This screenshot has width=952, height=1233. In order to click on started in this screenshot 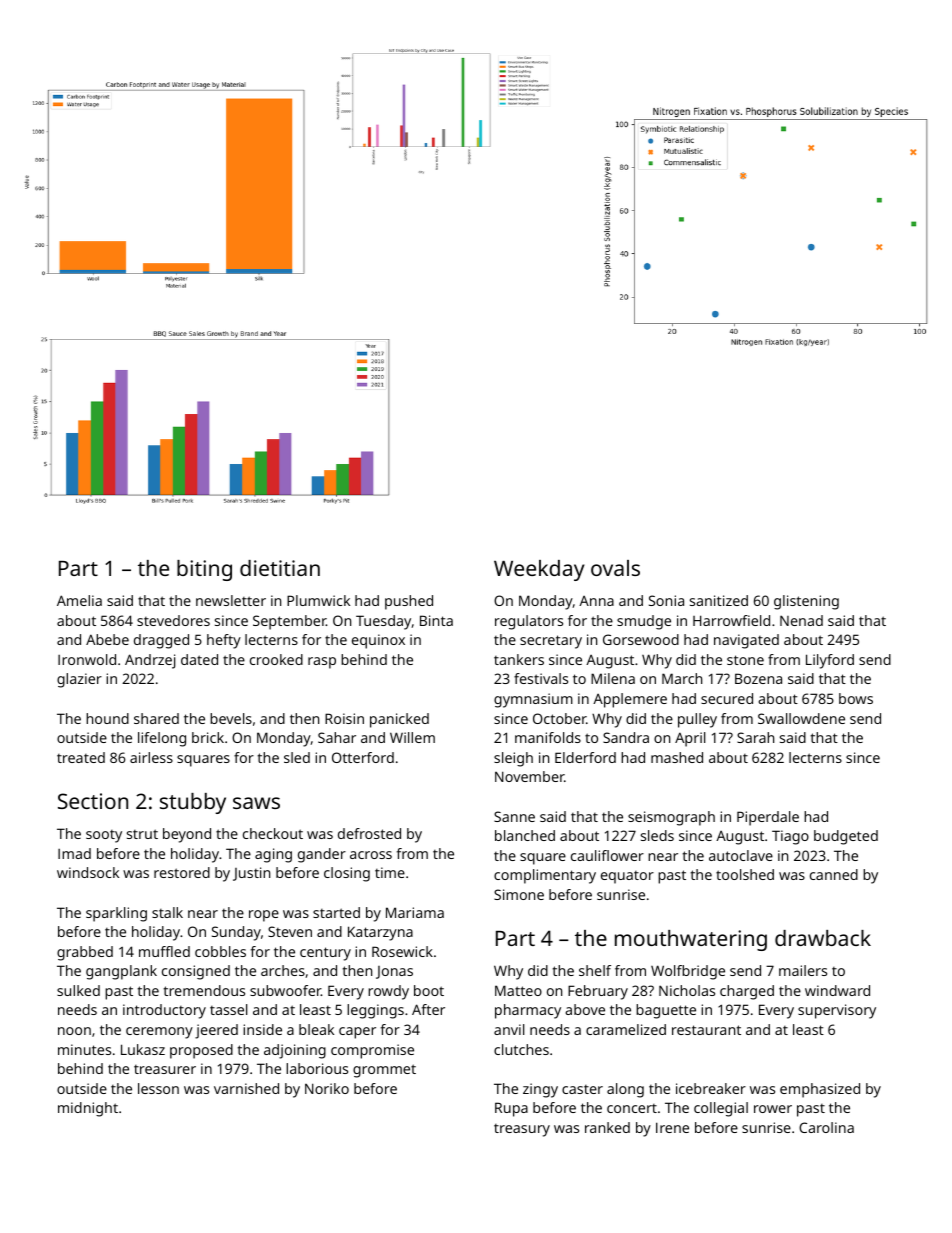, I will do `click(336, 912)`.
